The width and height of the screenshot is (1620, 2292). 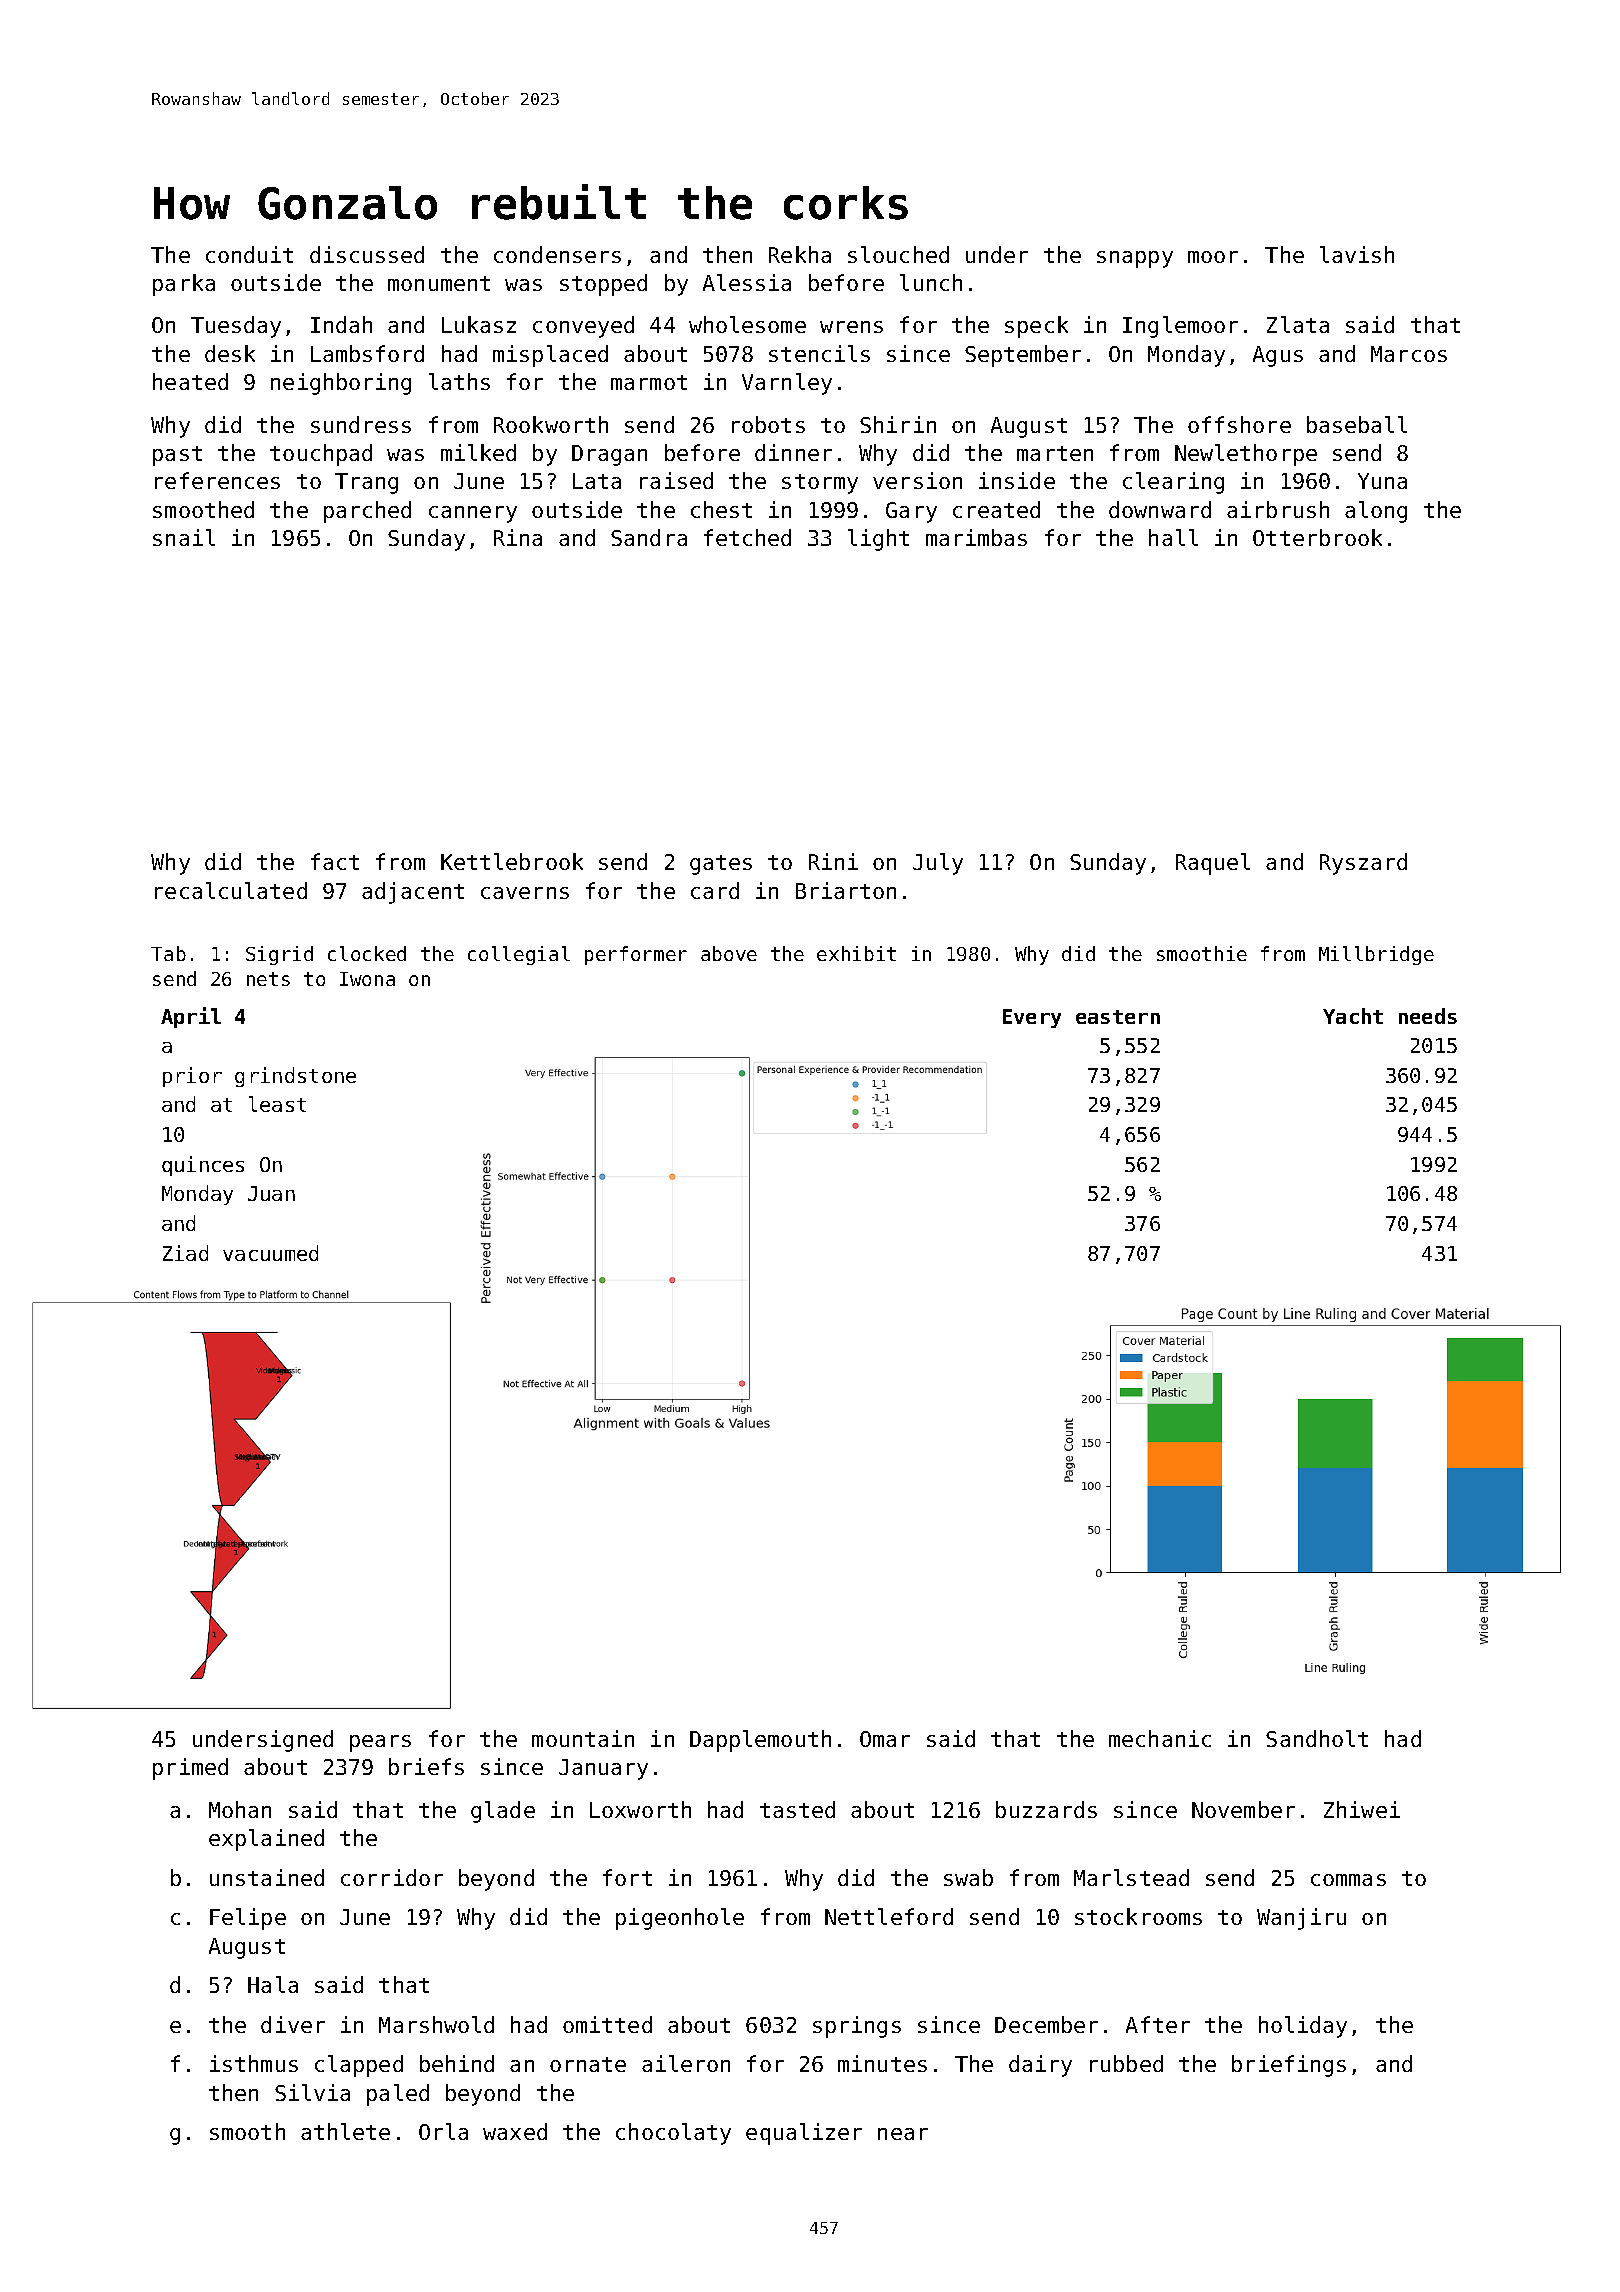 I want to click on Zhiwei, so click(x=1362, y=1809).
